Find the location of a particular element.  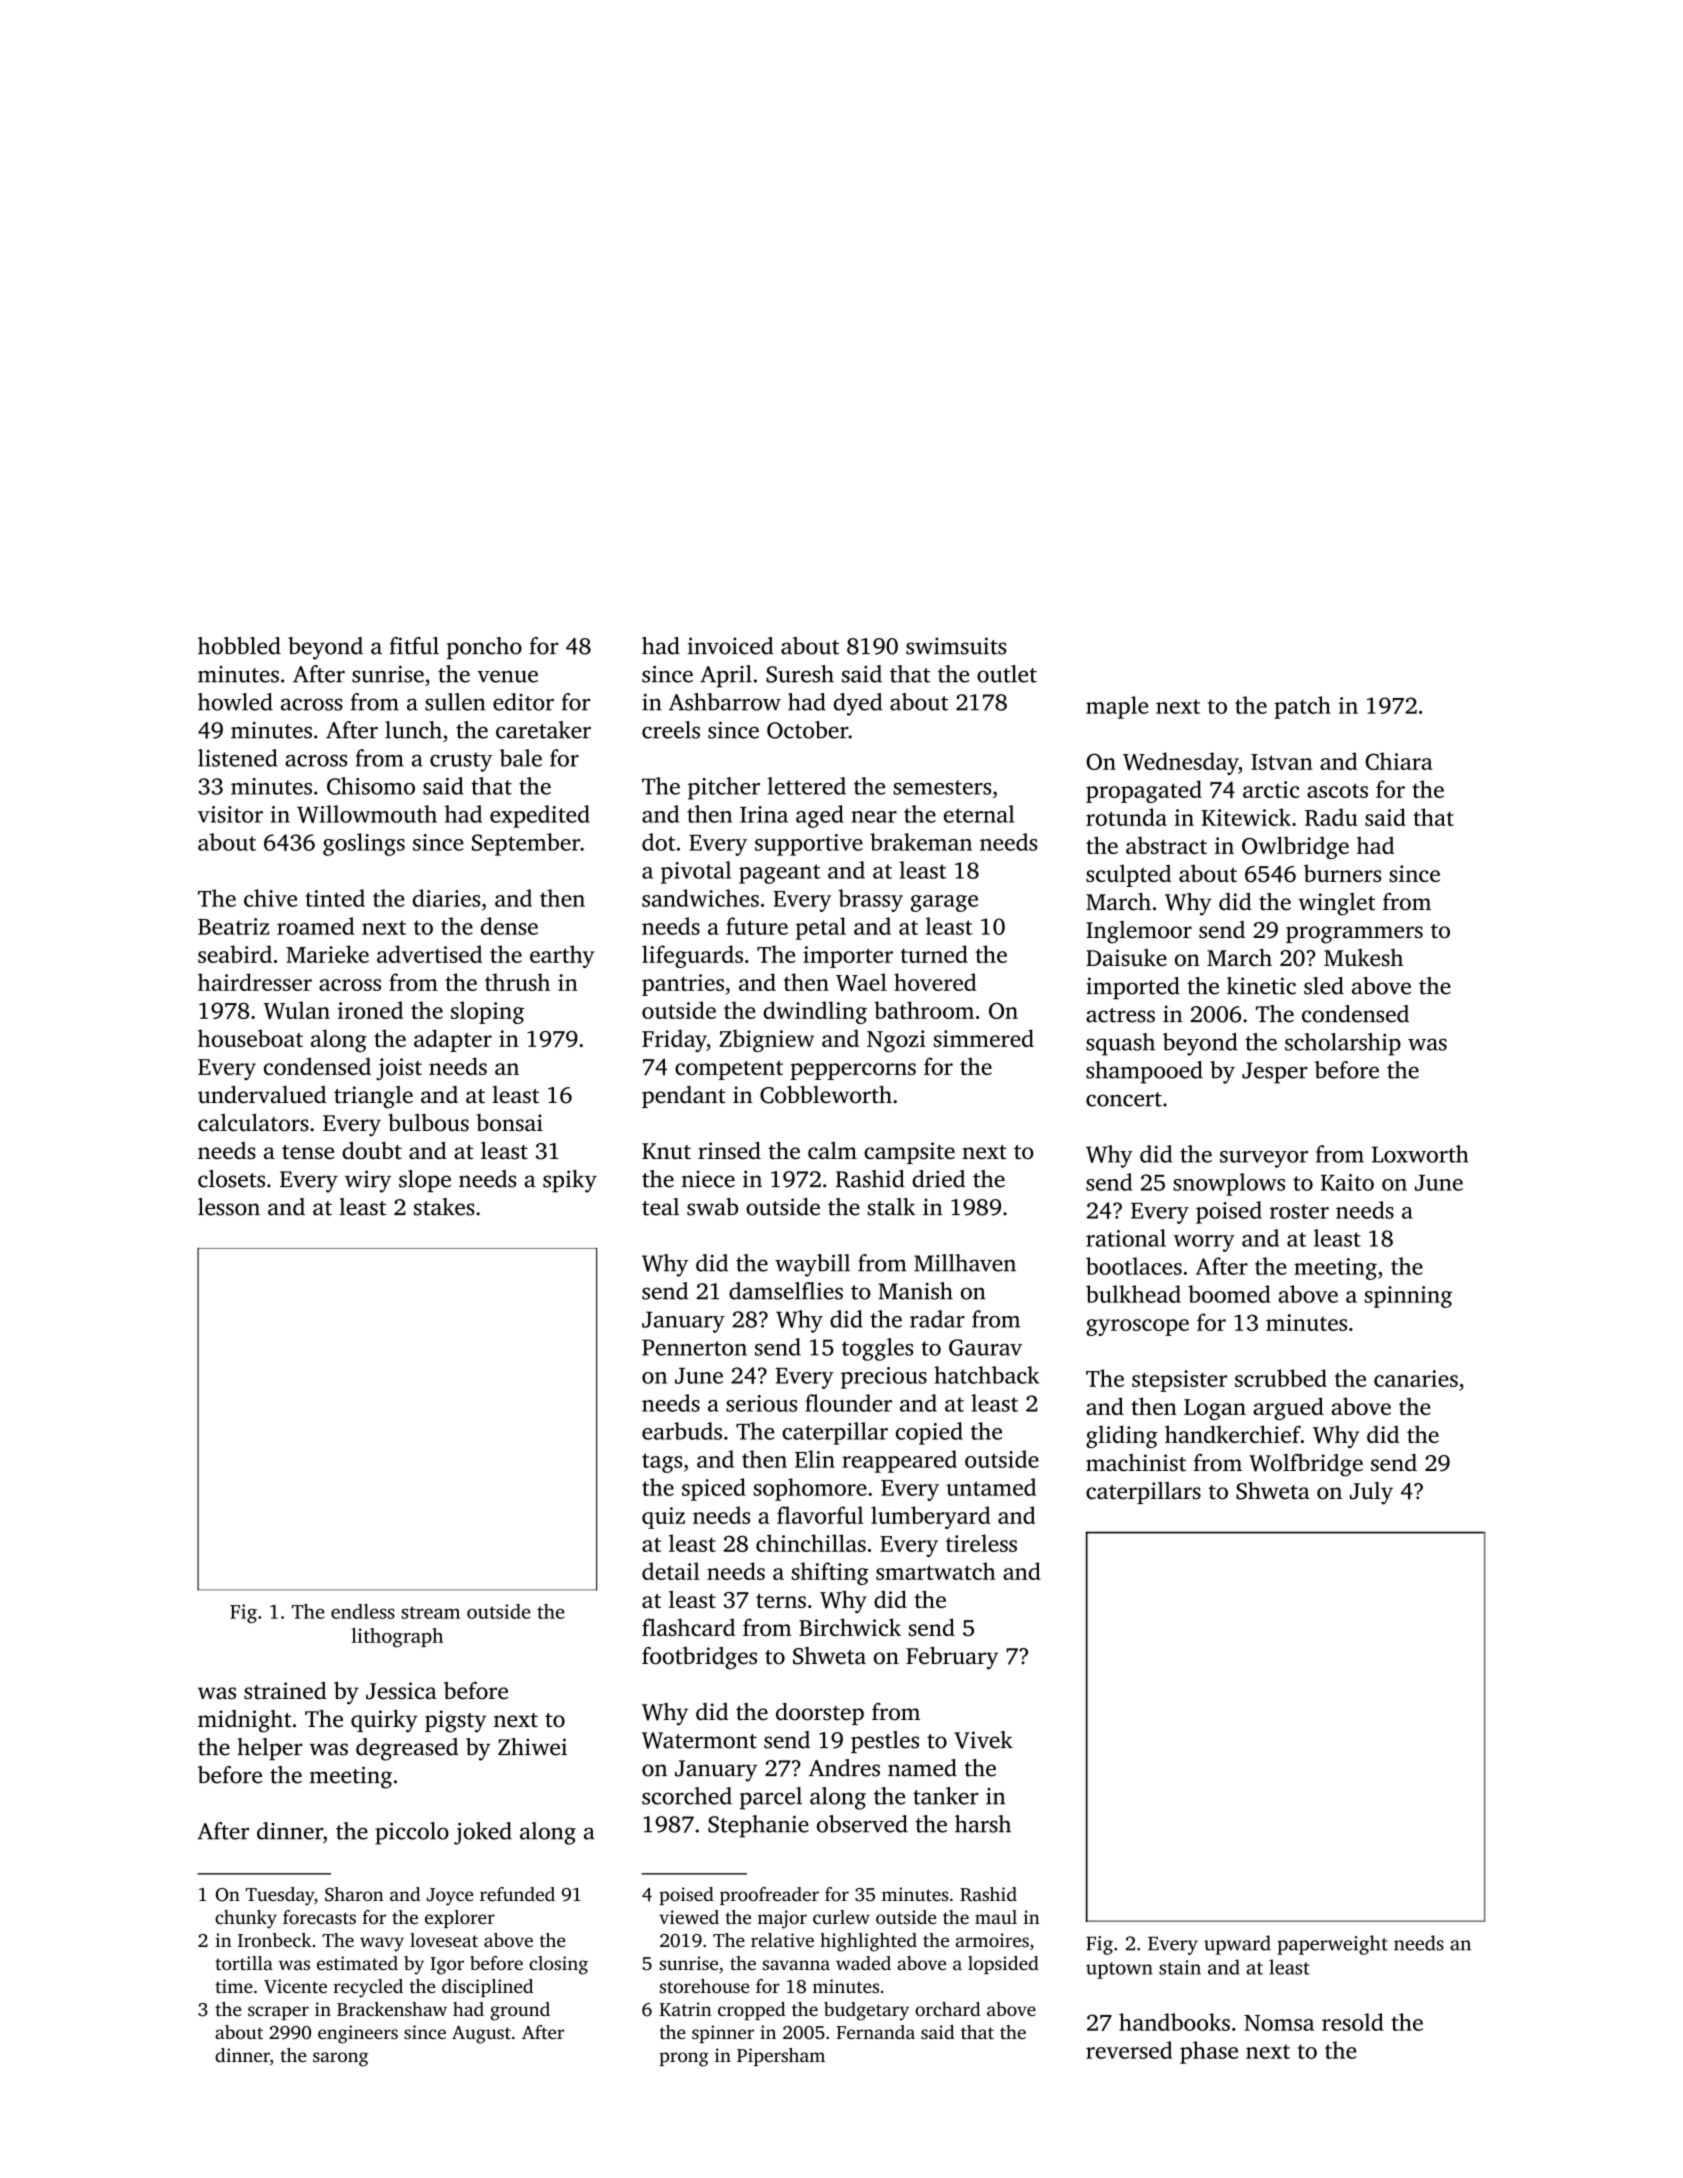

swimsuits is located at coordinates (956, 646).
